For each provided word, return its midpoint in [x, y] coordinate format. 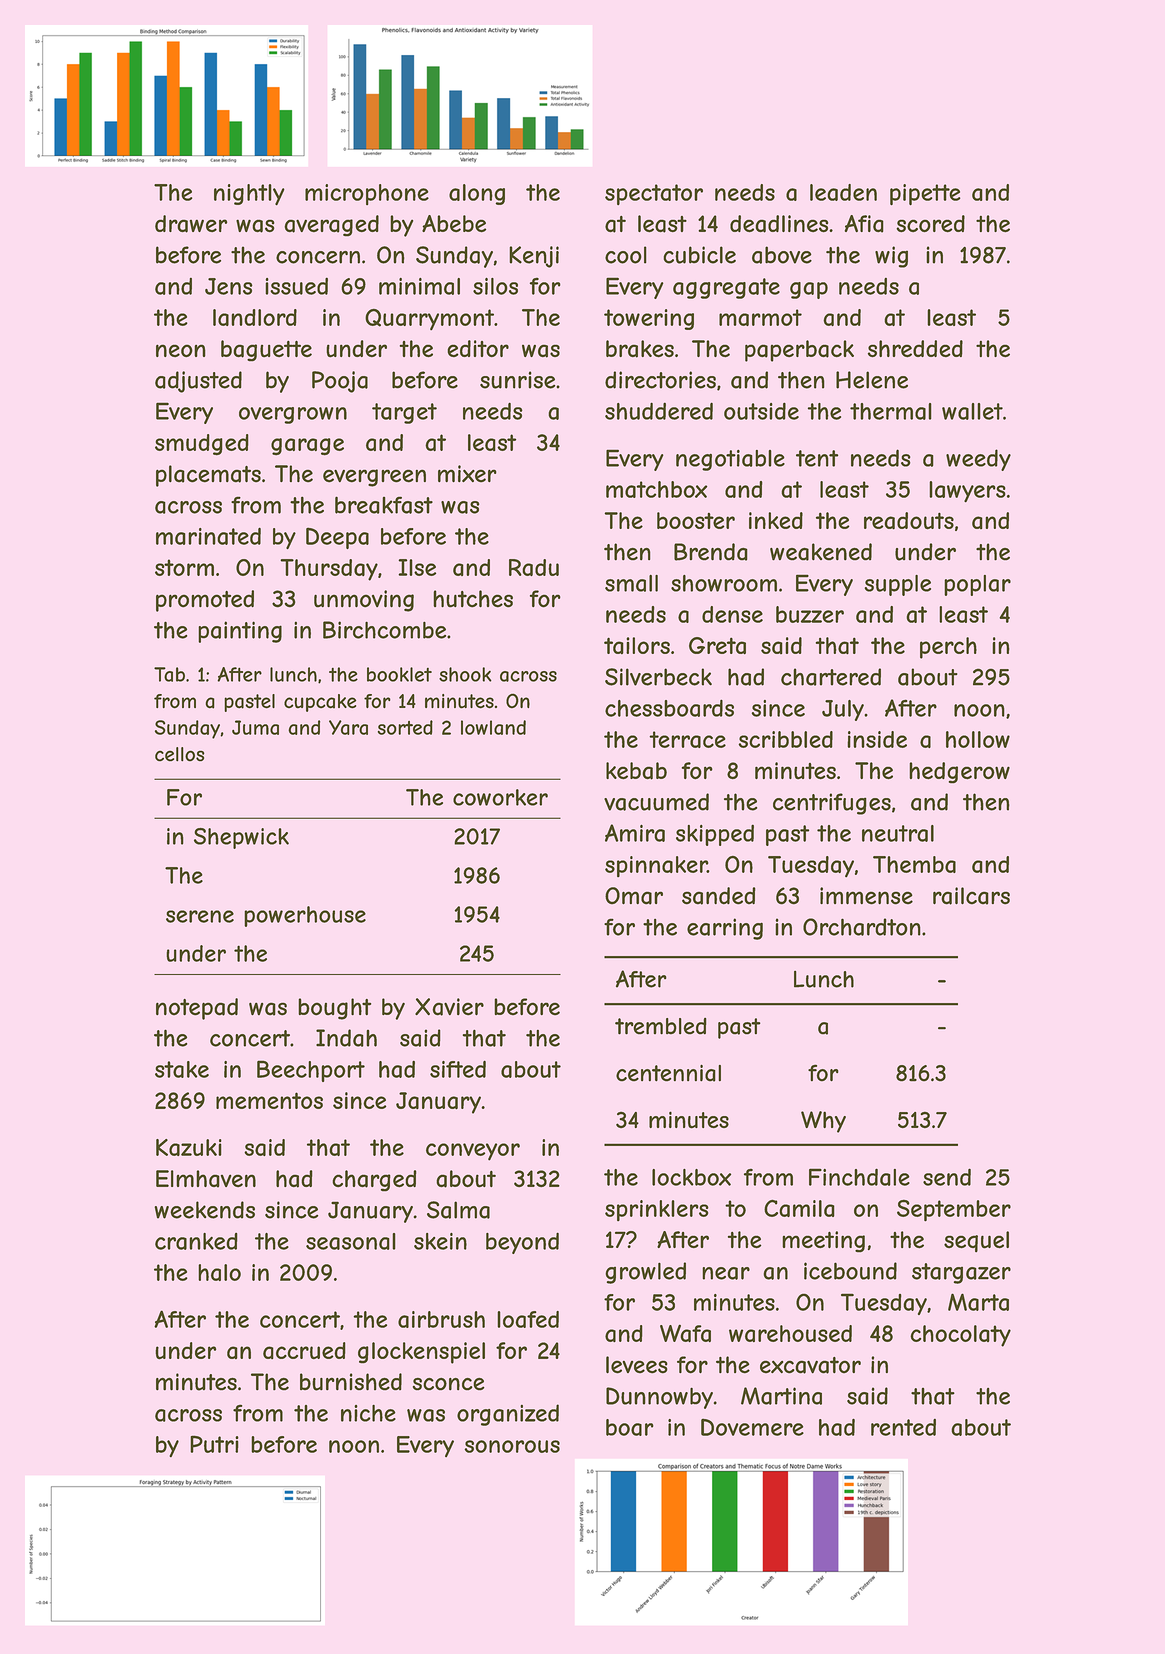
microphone [367, 194]
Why [823, 1122]
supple [898, 585]
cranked [196, 1241]
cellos [180, 754]
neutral [898, 833]
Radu [534, 567]
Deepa [337, 538]
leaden [843, 192]
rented [903, 1427]
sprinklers [657, 1210]
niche [368, 1413]
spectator [654, 194]
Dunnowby [659, 1398]
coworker [500, 797]
